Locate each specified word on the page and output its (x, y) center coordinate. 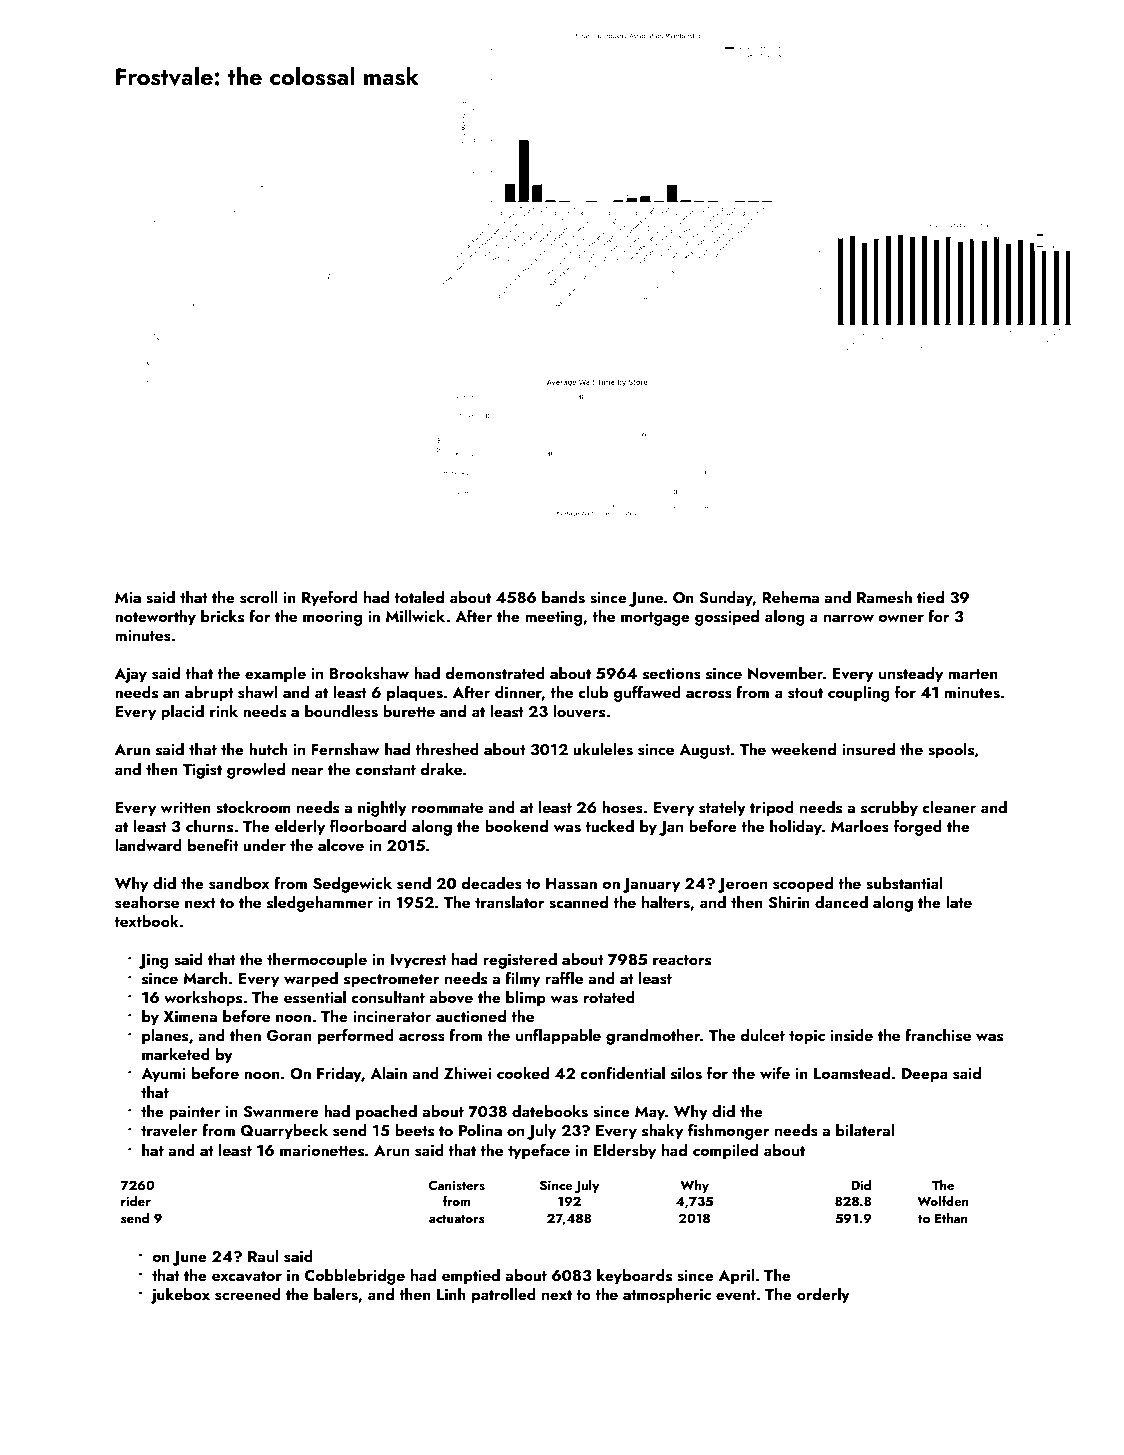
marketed (176, 1054)
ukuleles (603, 749)
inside (852, 1035)
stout (805, 693)
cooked (523, 1073)
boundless (341, 711)
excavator (247, 1276)
